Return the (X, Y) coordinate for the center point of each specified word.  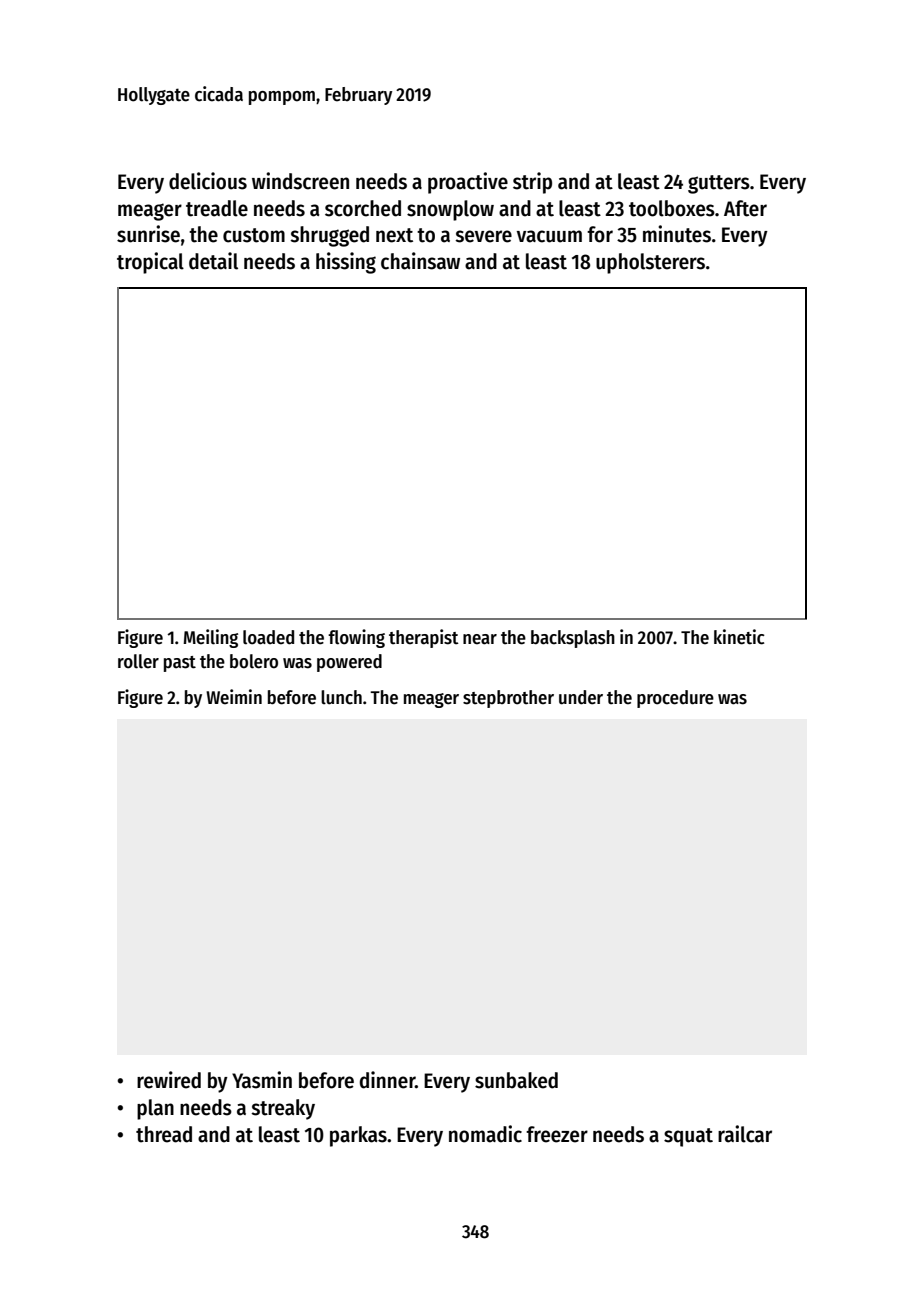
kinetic (739, 637)
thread (164, 1134)
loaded (268, 637)
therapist (424, 638)
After (745, 208)
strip (532, 183)
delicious (208, 181)
